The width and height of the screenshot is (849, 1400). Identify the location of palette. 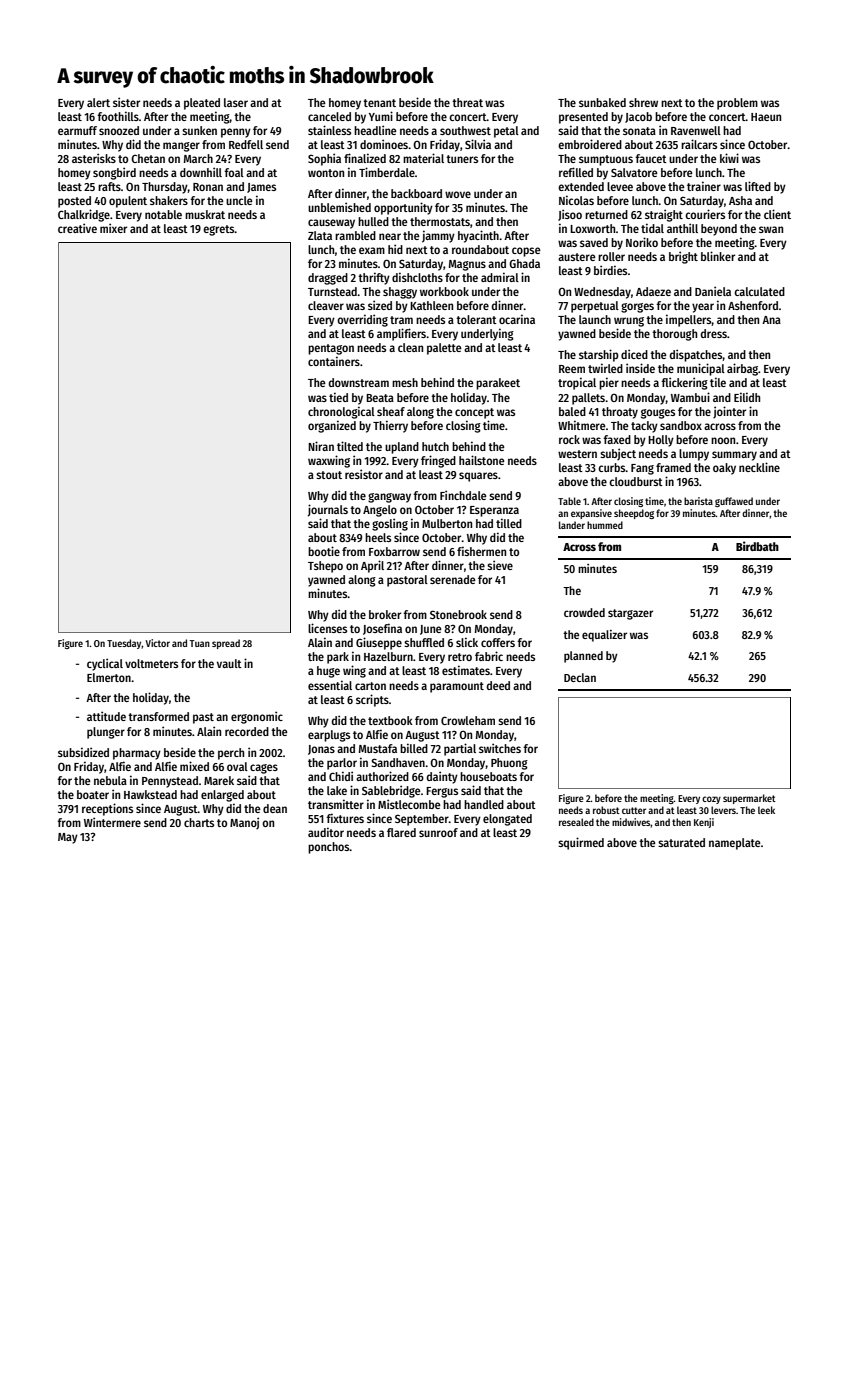
(444, 349).
